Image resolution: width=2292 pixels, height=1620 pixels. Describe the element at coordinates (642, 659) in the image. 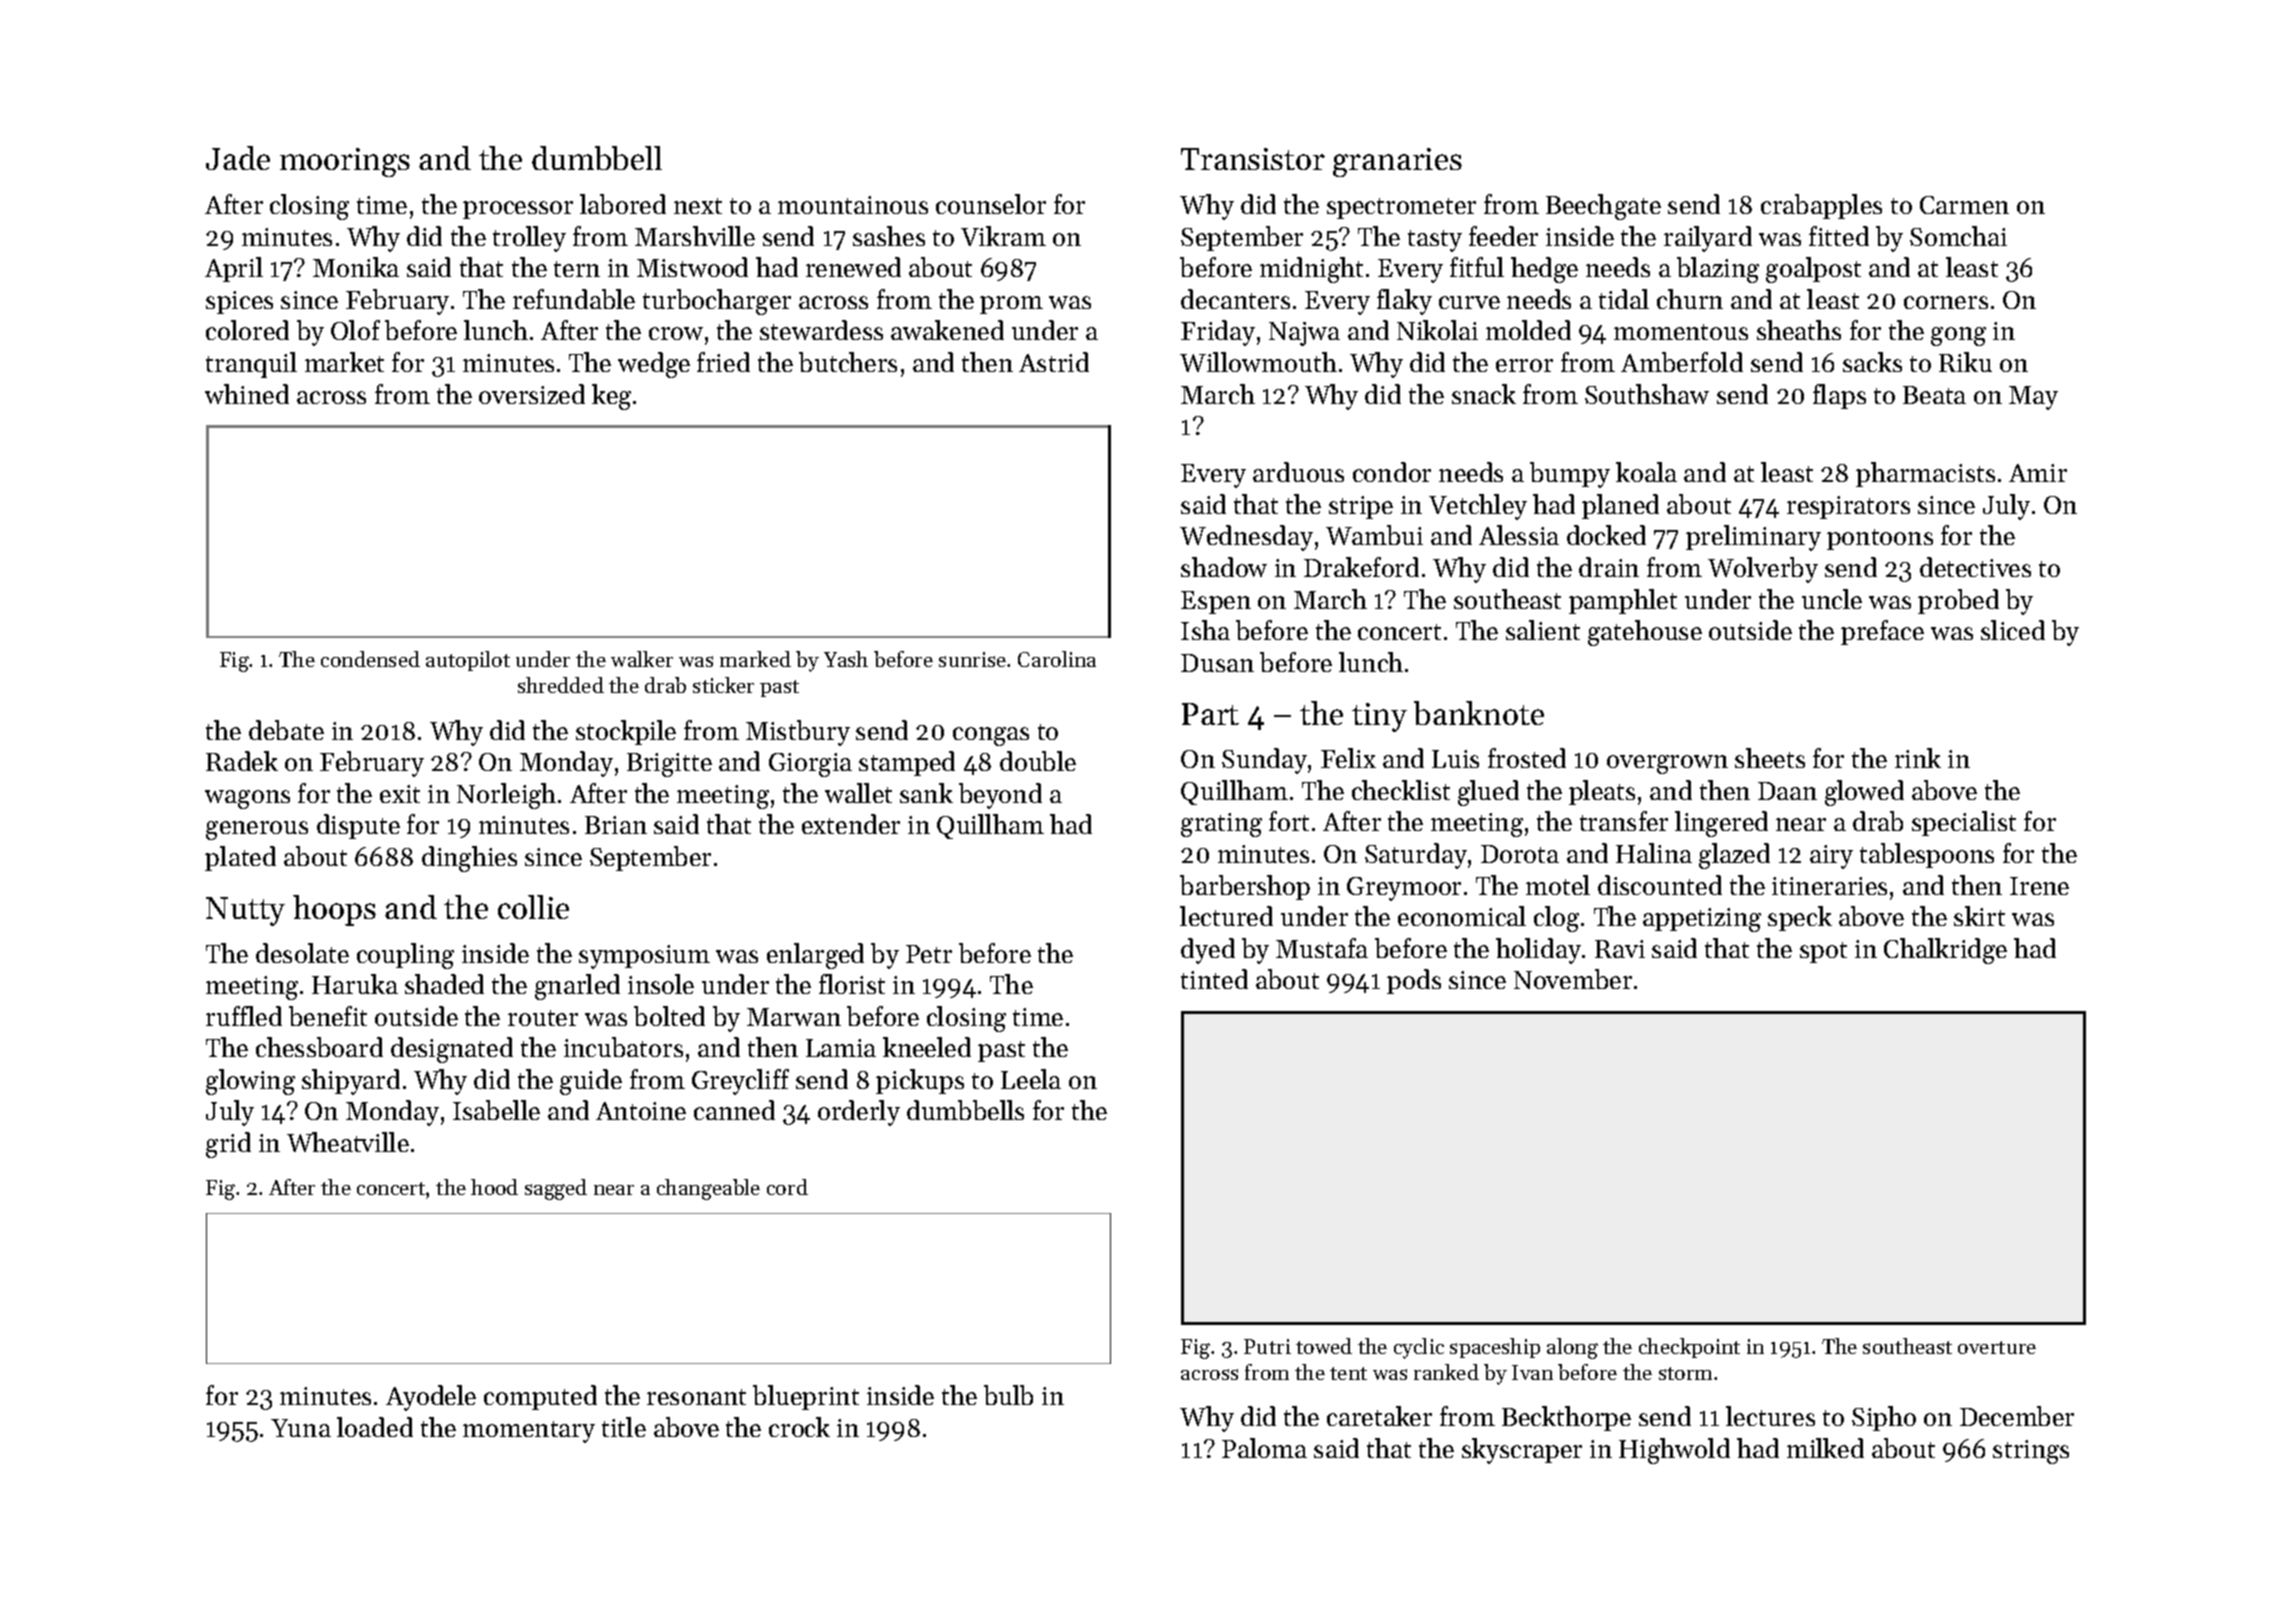

I see `walker` at that location.
